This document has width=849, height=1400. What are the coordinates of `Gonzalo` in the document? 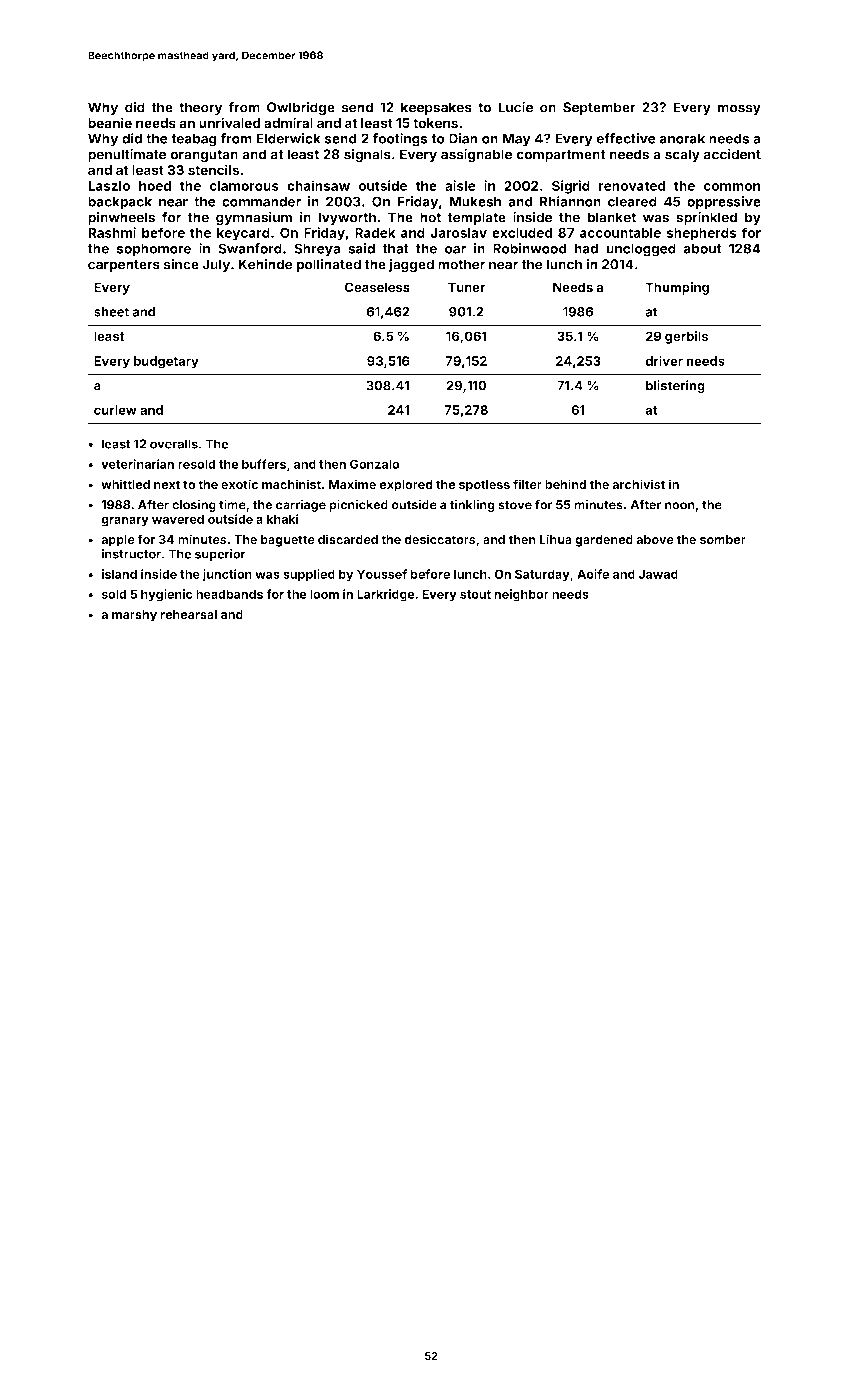 It's located at (374, 464).
